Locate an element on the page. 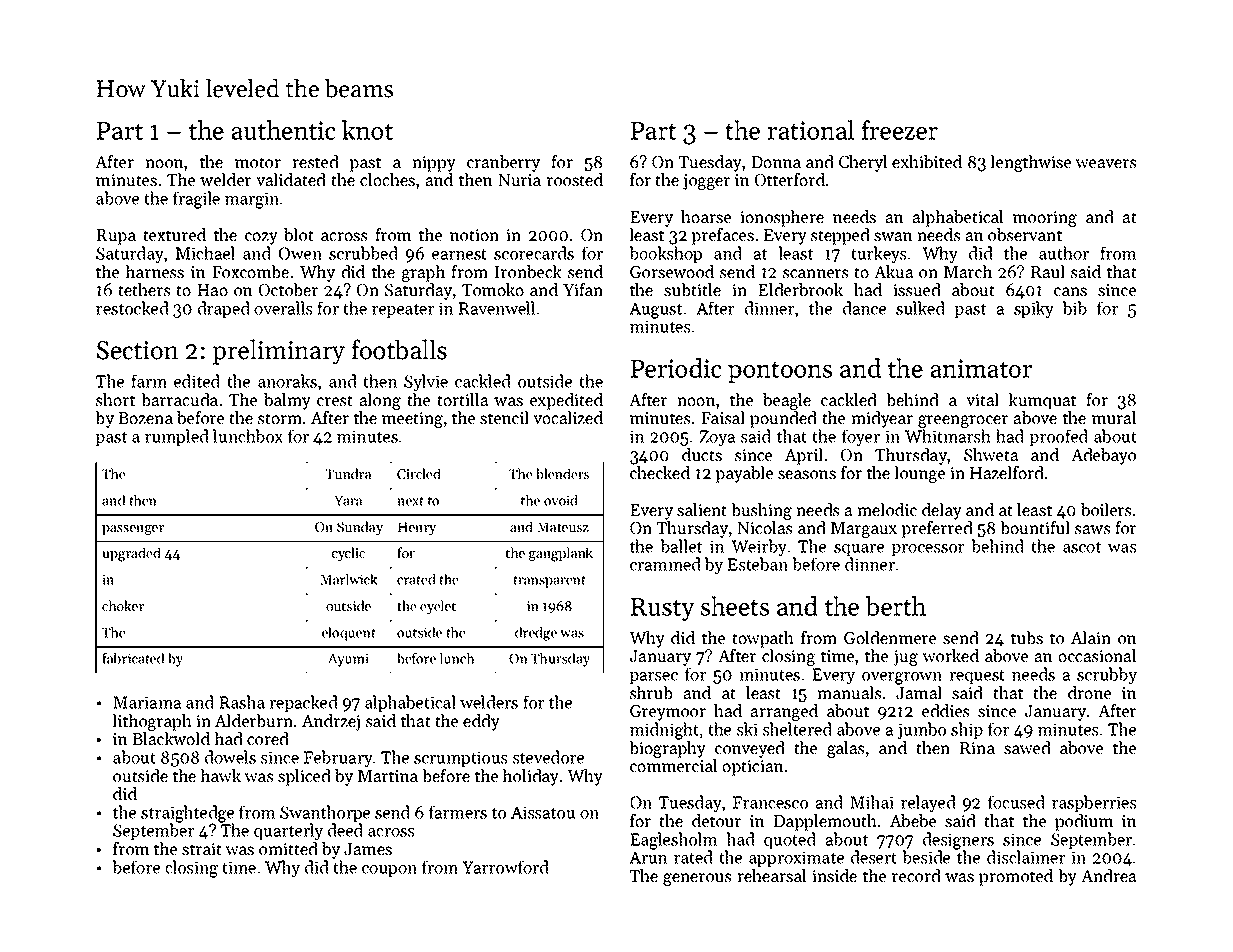 This image has height=952, width=1233. midnight is located at coordinates (664, 731).
